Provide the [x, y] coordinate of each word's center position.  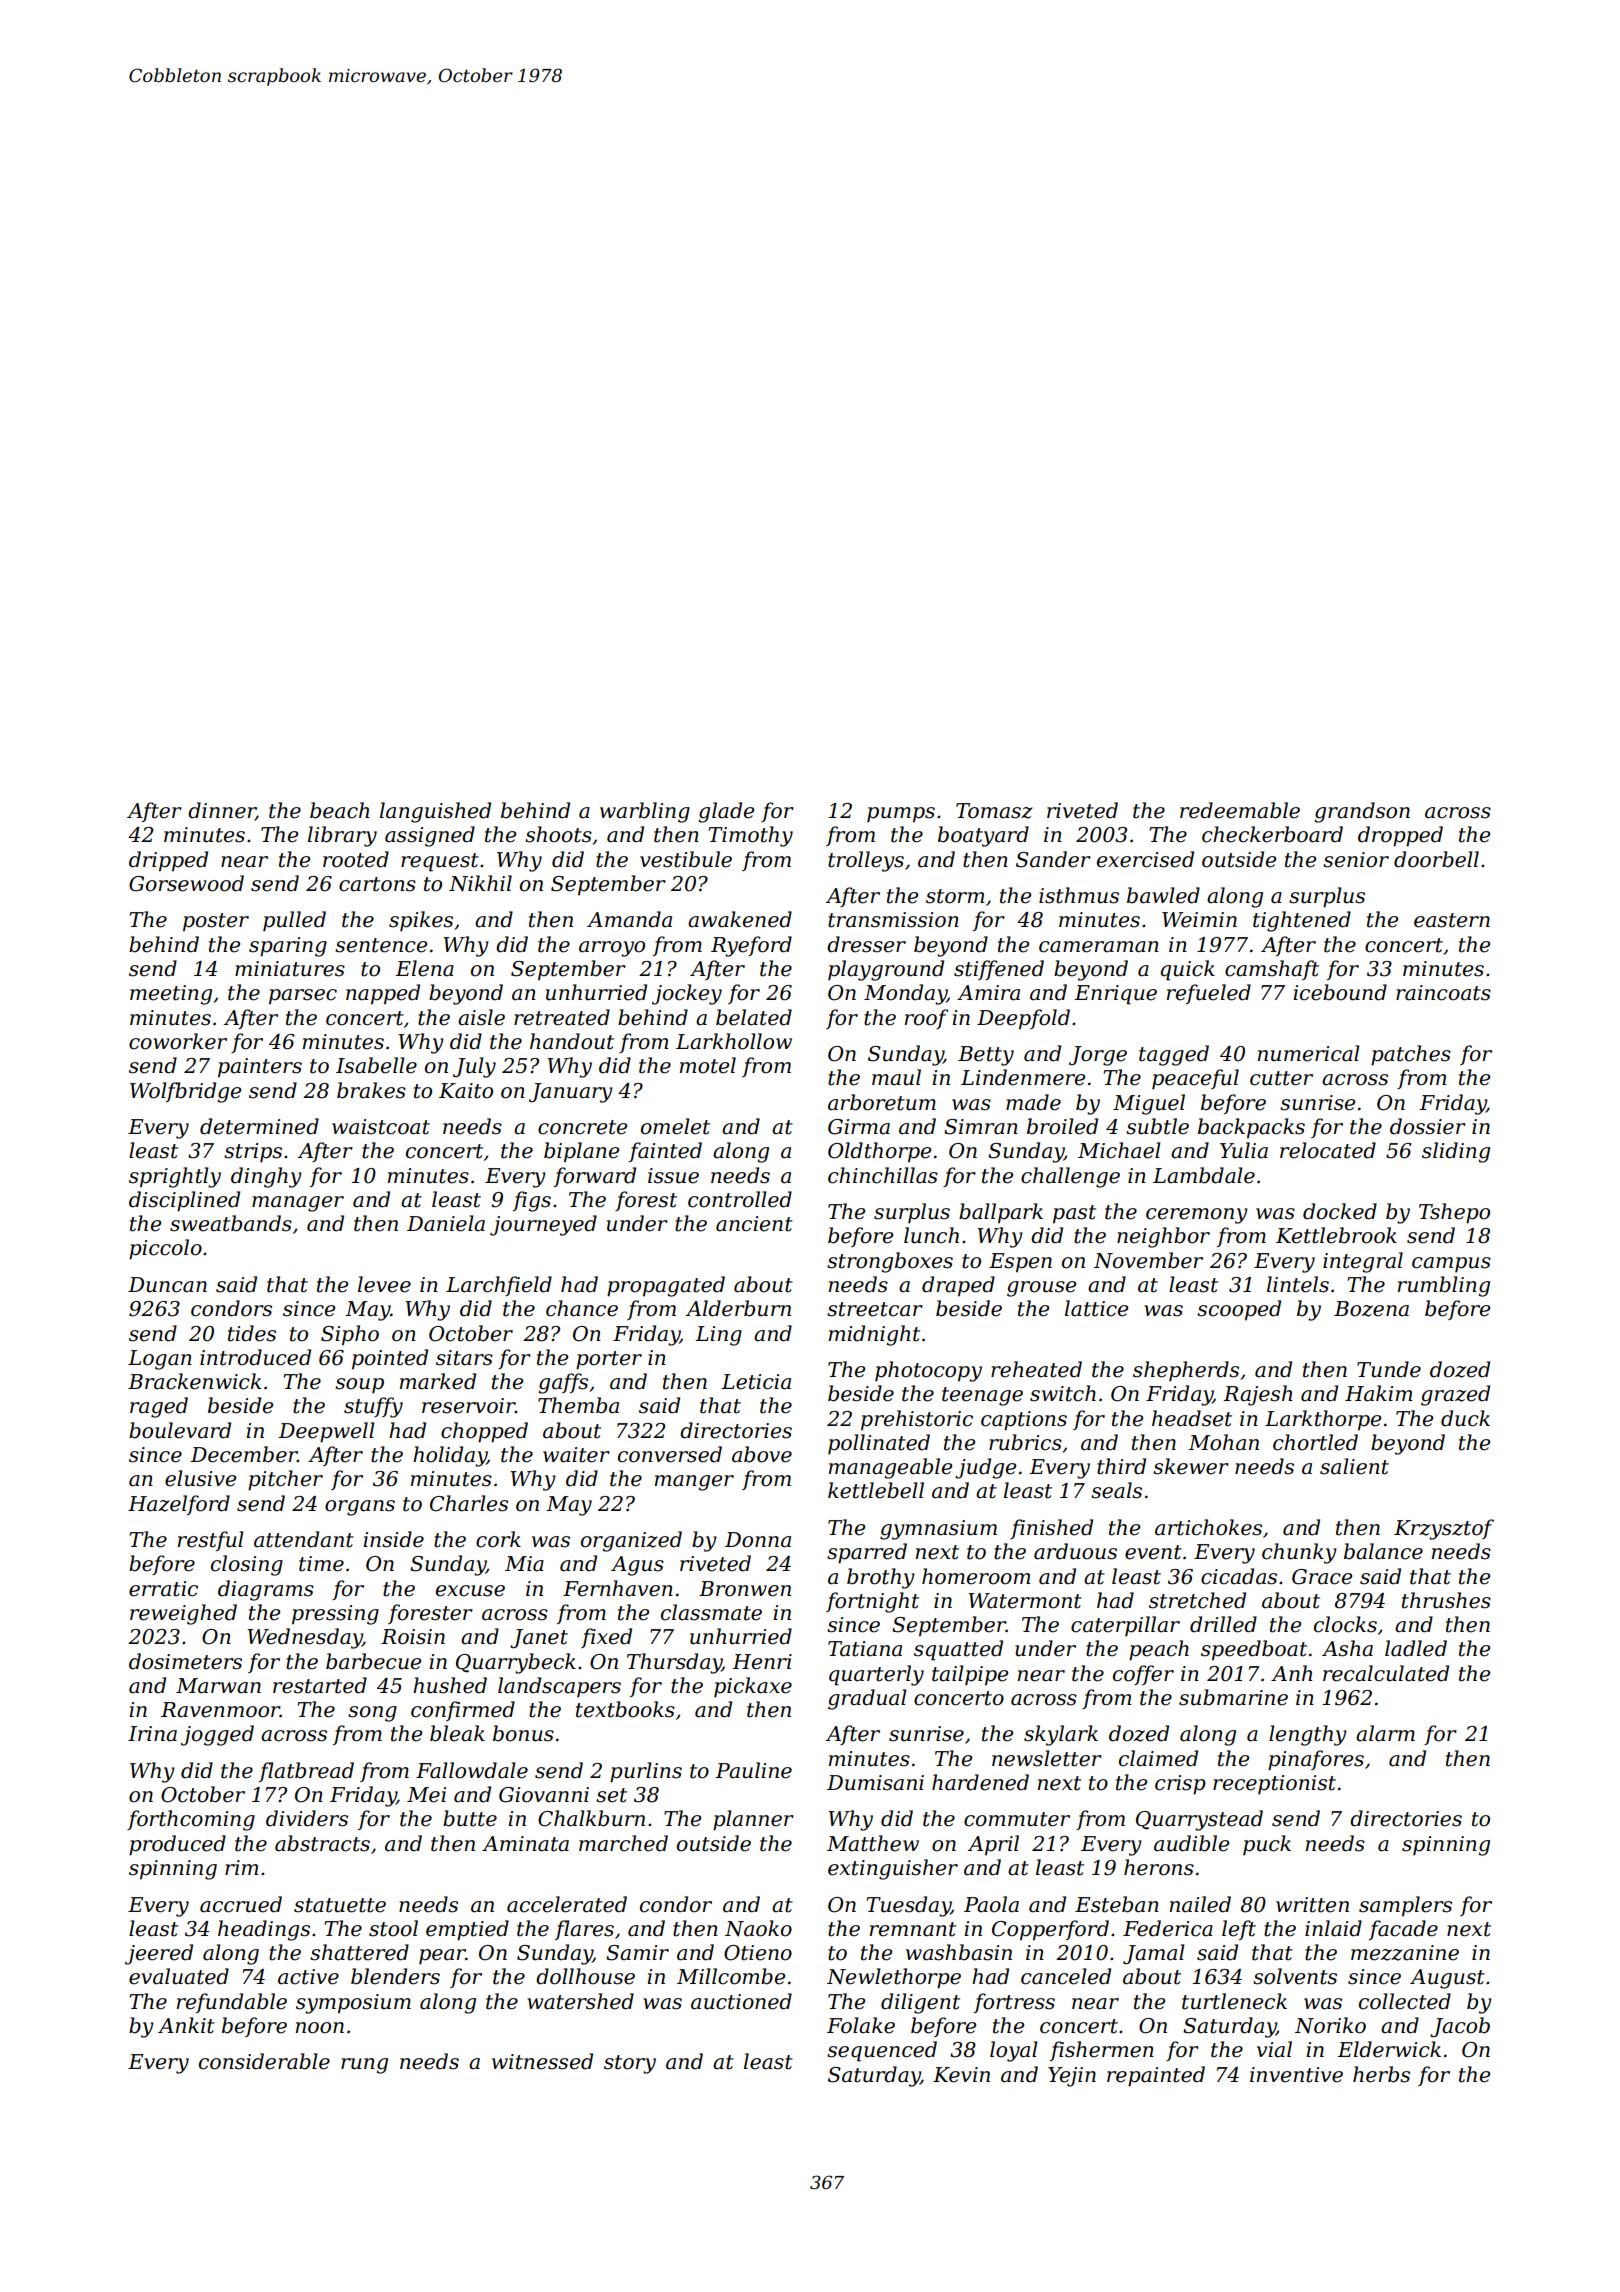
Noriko [1330, 2025]
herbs [1381, 2074]
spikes [421, 921]
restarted [320, 1685]
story [630, 2064]
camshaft [1272, 970]
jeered [159, 1954]
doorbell [1436, 859]
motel [708, 1065]
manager [298, 1204]
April [993, 1845]
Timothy [751, 836]
